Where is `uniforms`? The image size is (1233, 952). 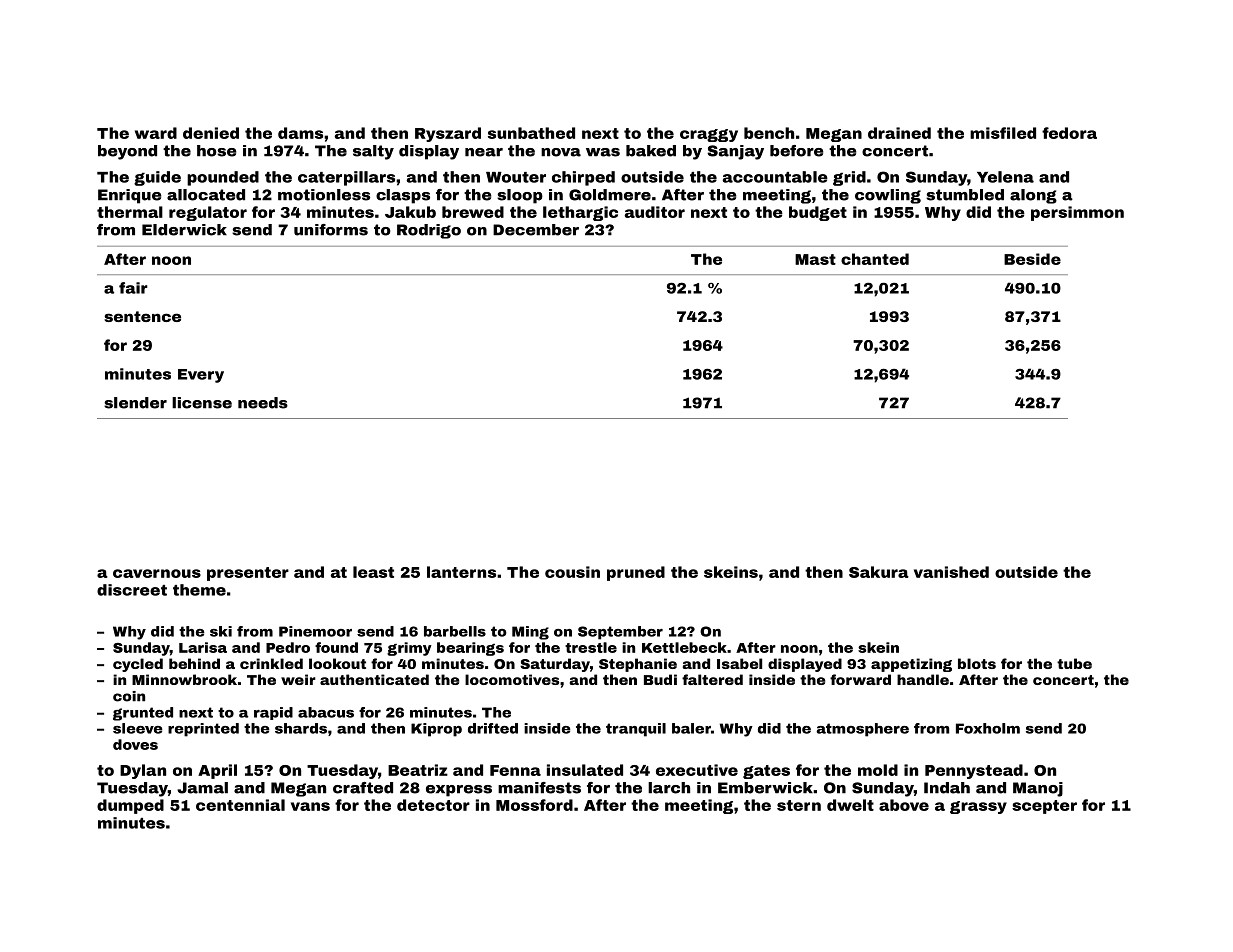 uniforms is located at coordinates (331, 230).
